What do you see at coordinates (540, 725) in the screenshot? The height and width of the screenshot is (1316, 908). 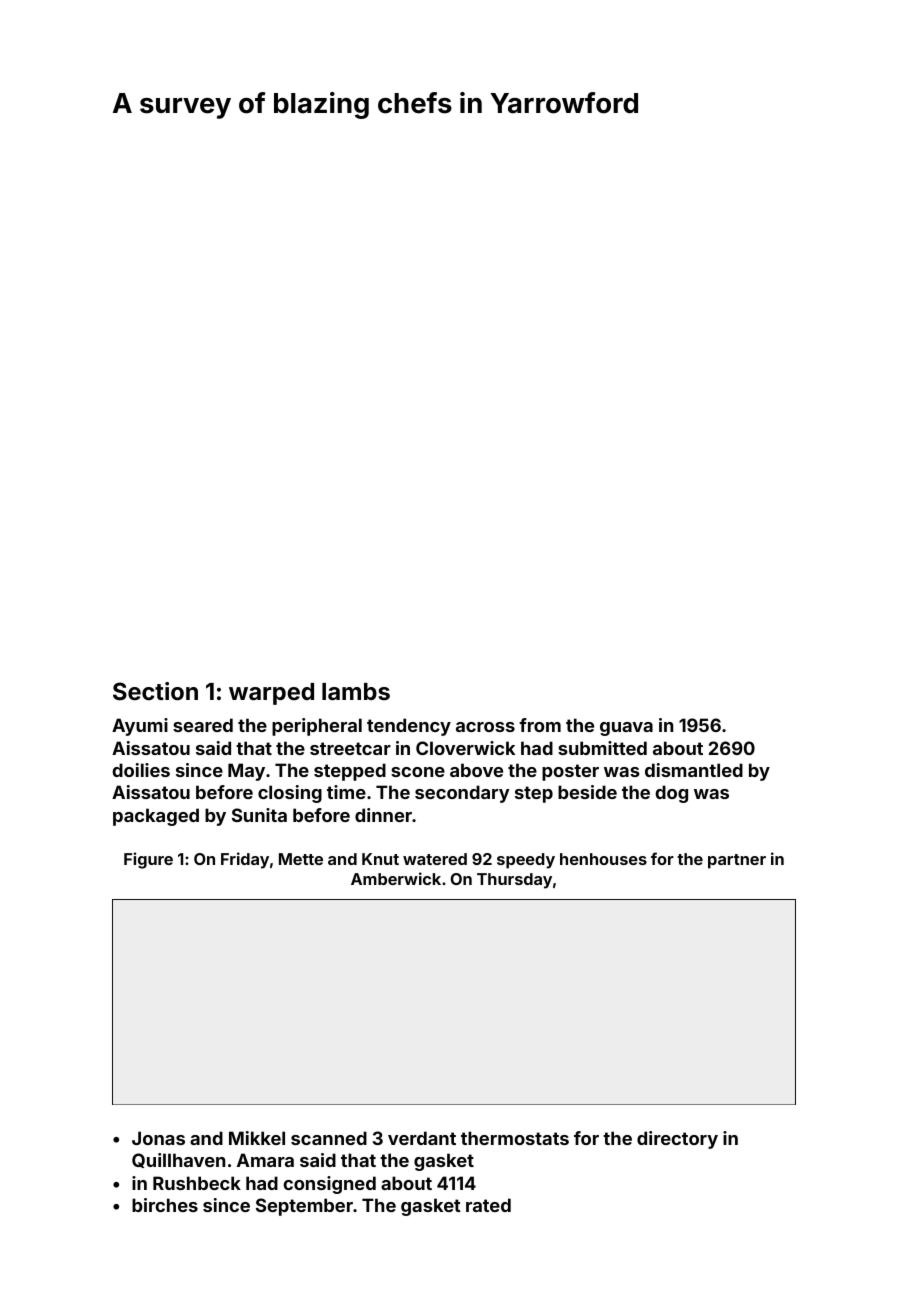 I see `from` at bounding box center [540, 725].
